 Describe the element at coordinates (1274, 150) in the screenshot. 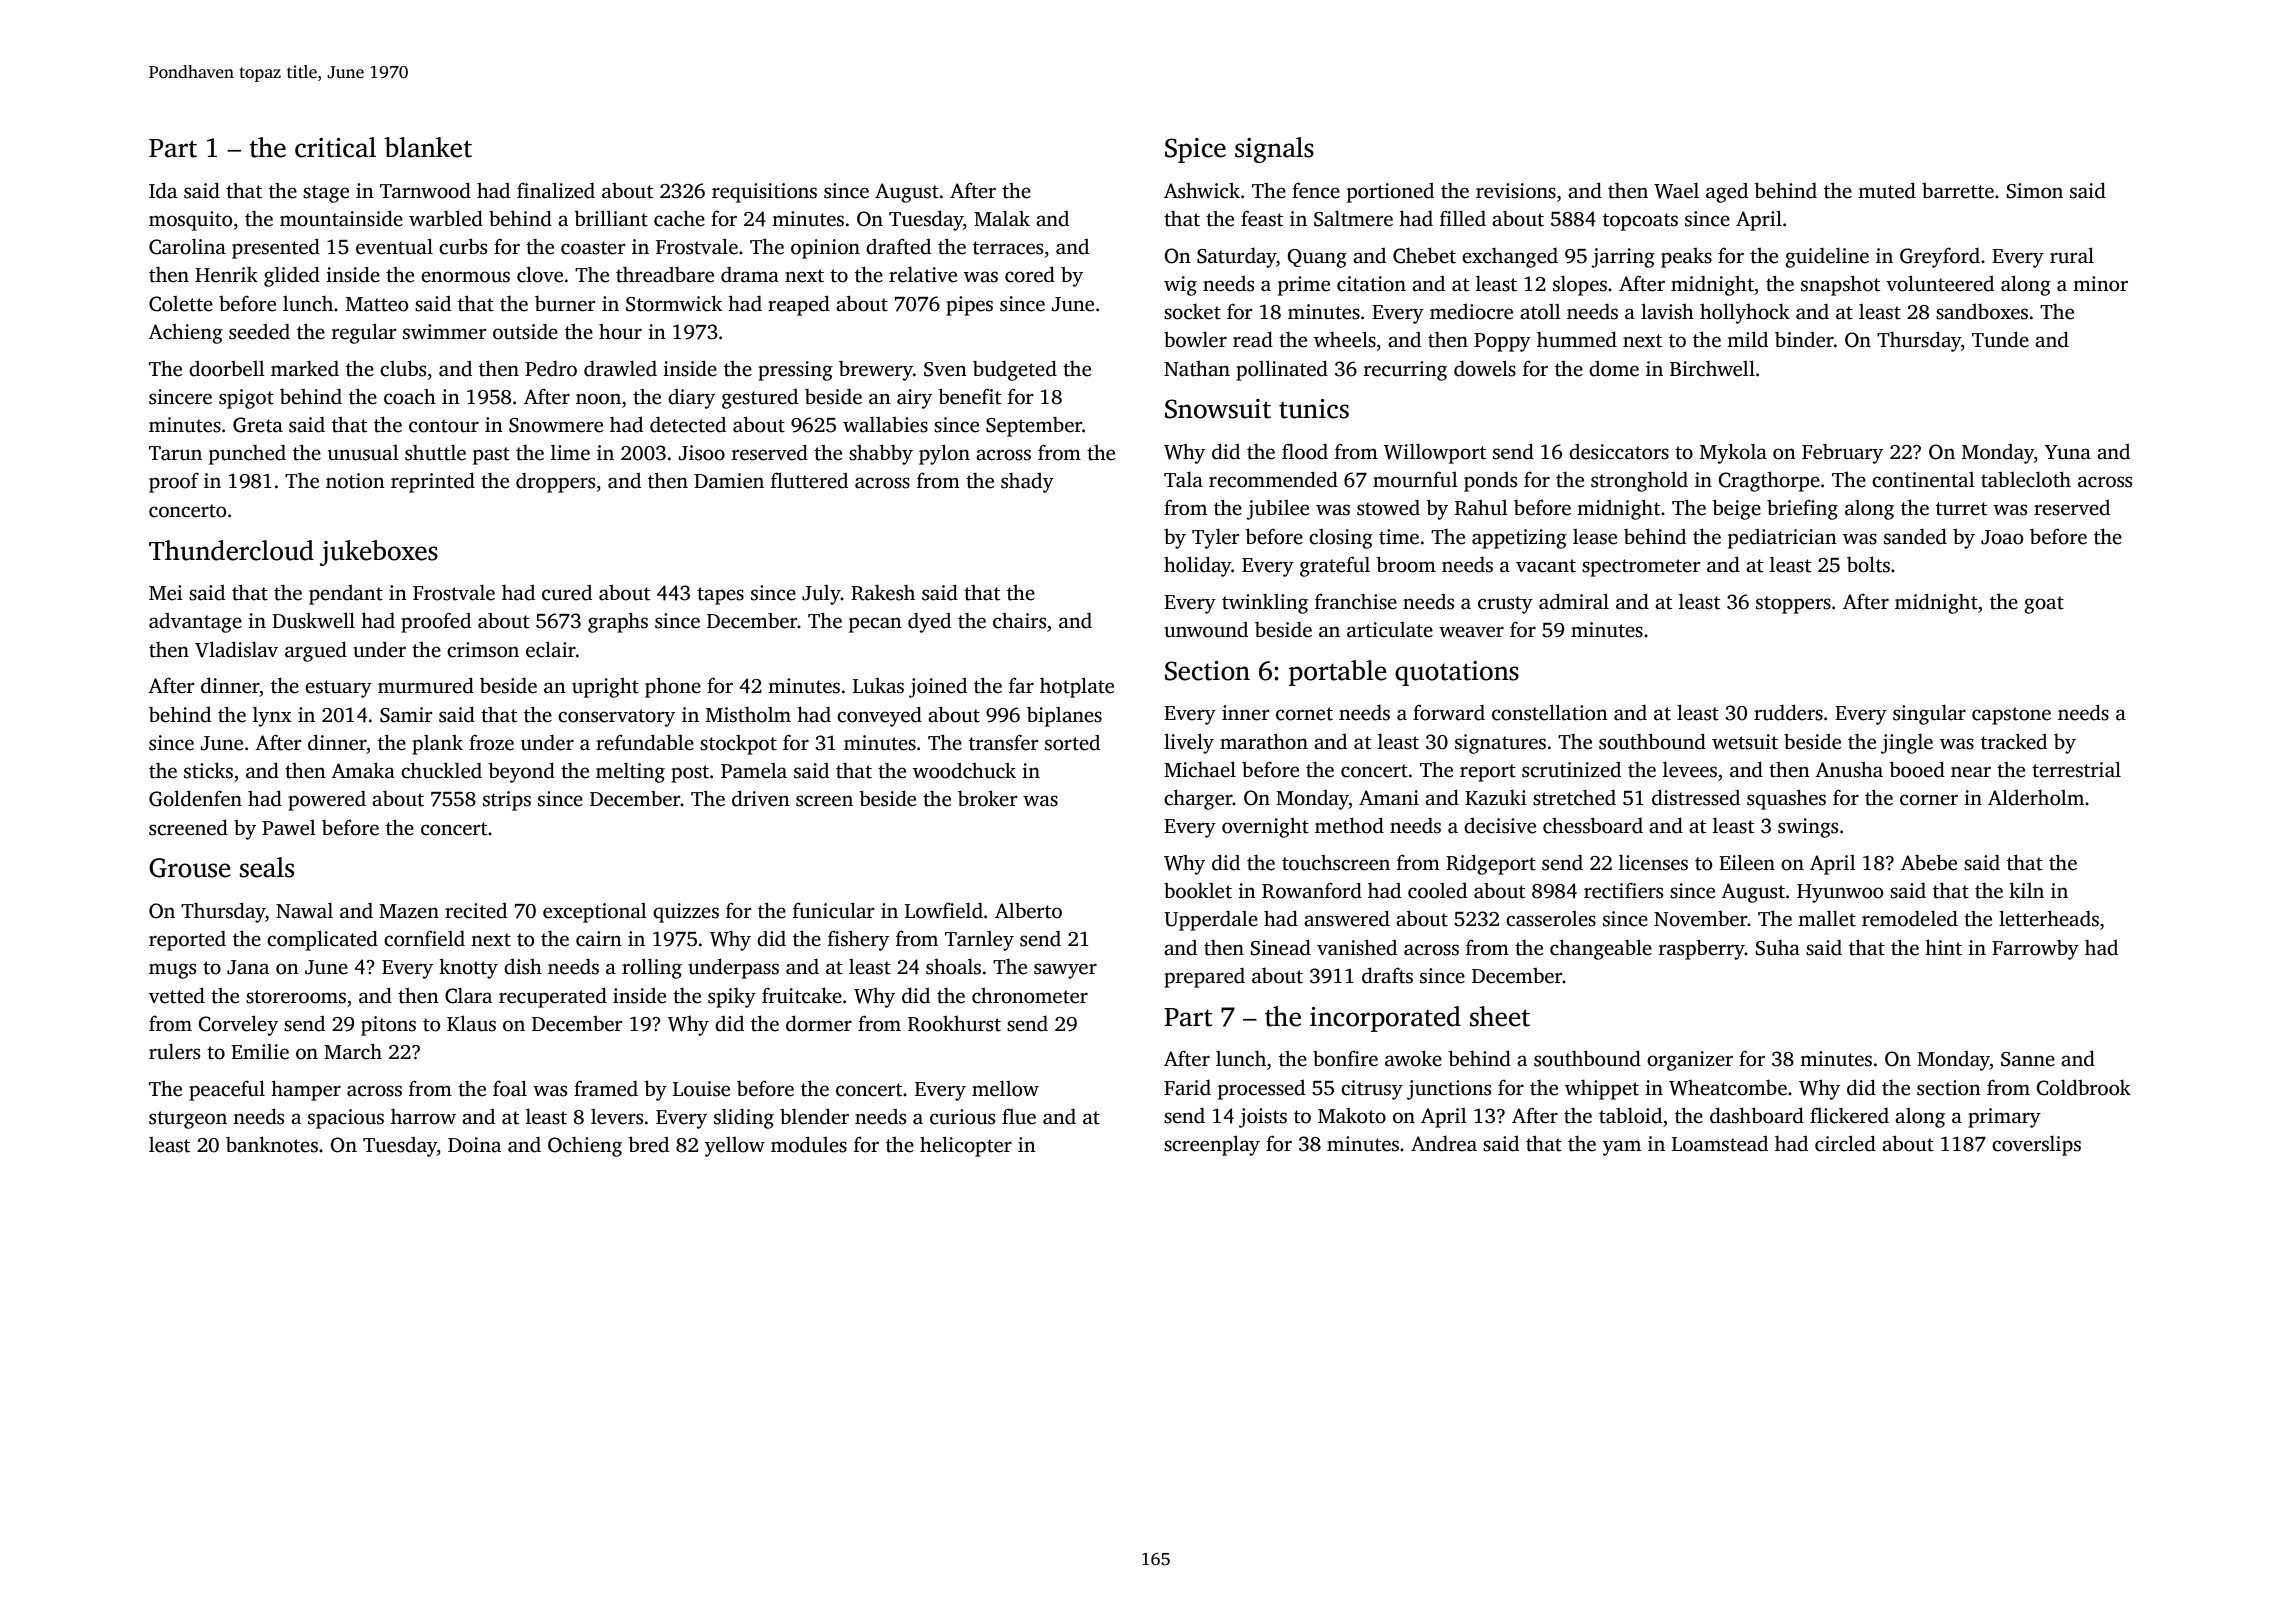

I see `signals` at that location.
